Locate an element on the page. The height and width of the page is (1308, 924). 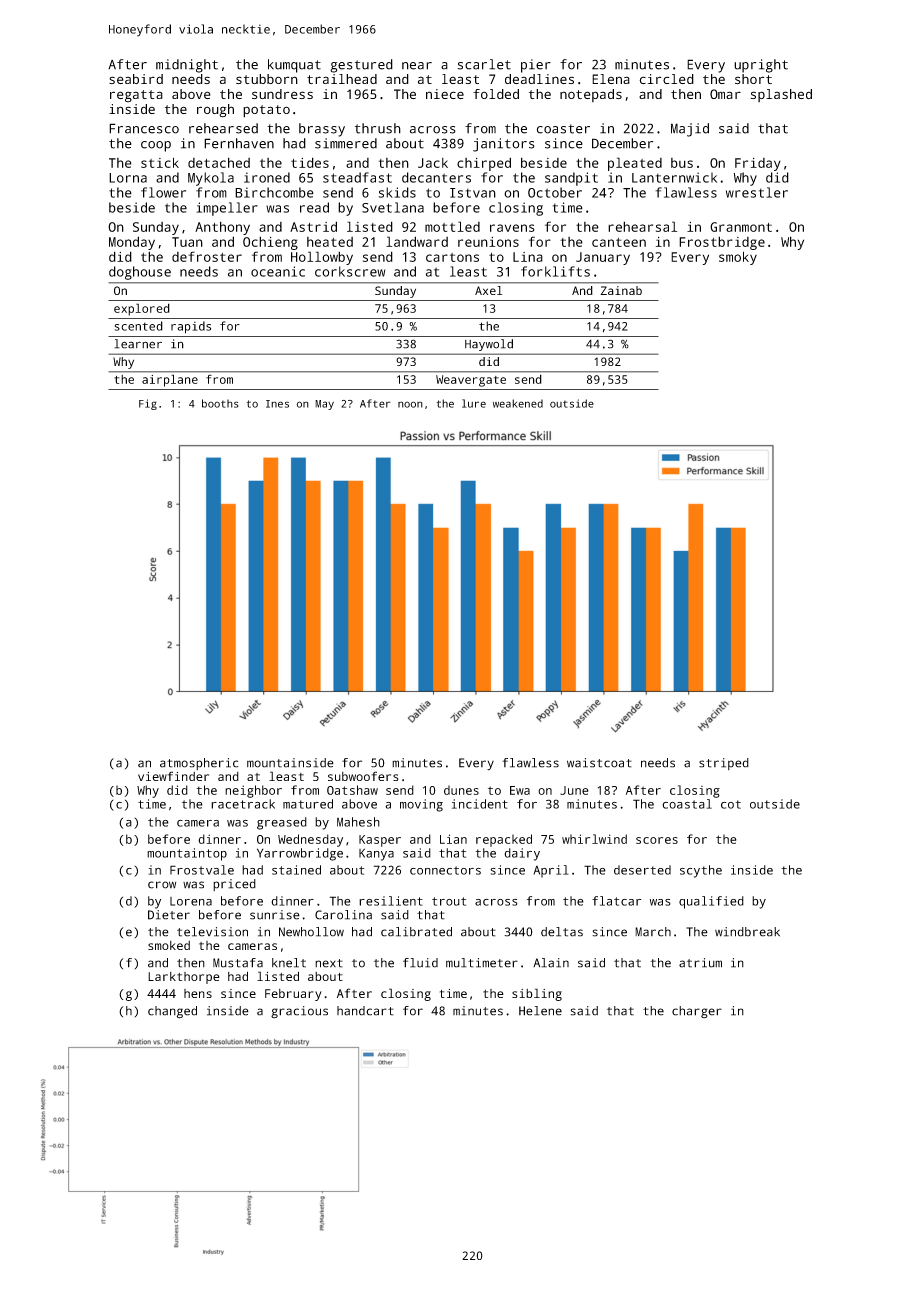
charger is located at coordinates (697, 1012).
